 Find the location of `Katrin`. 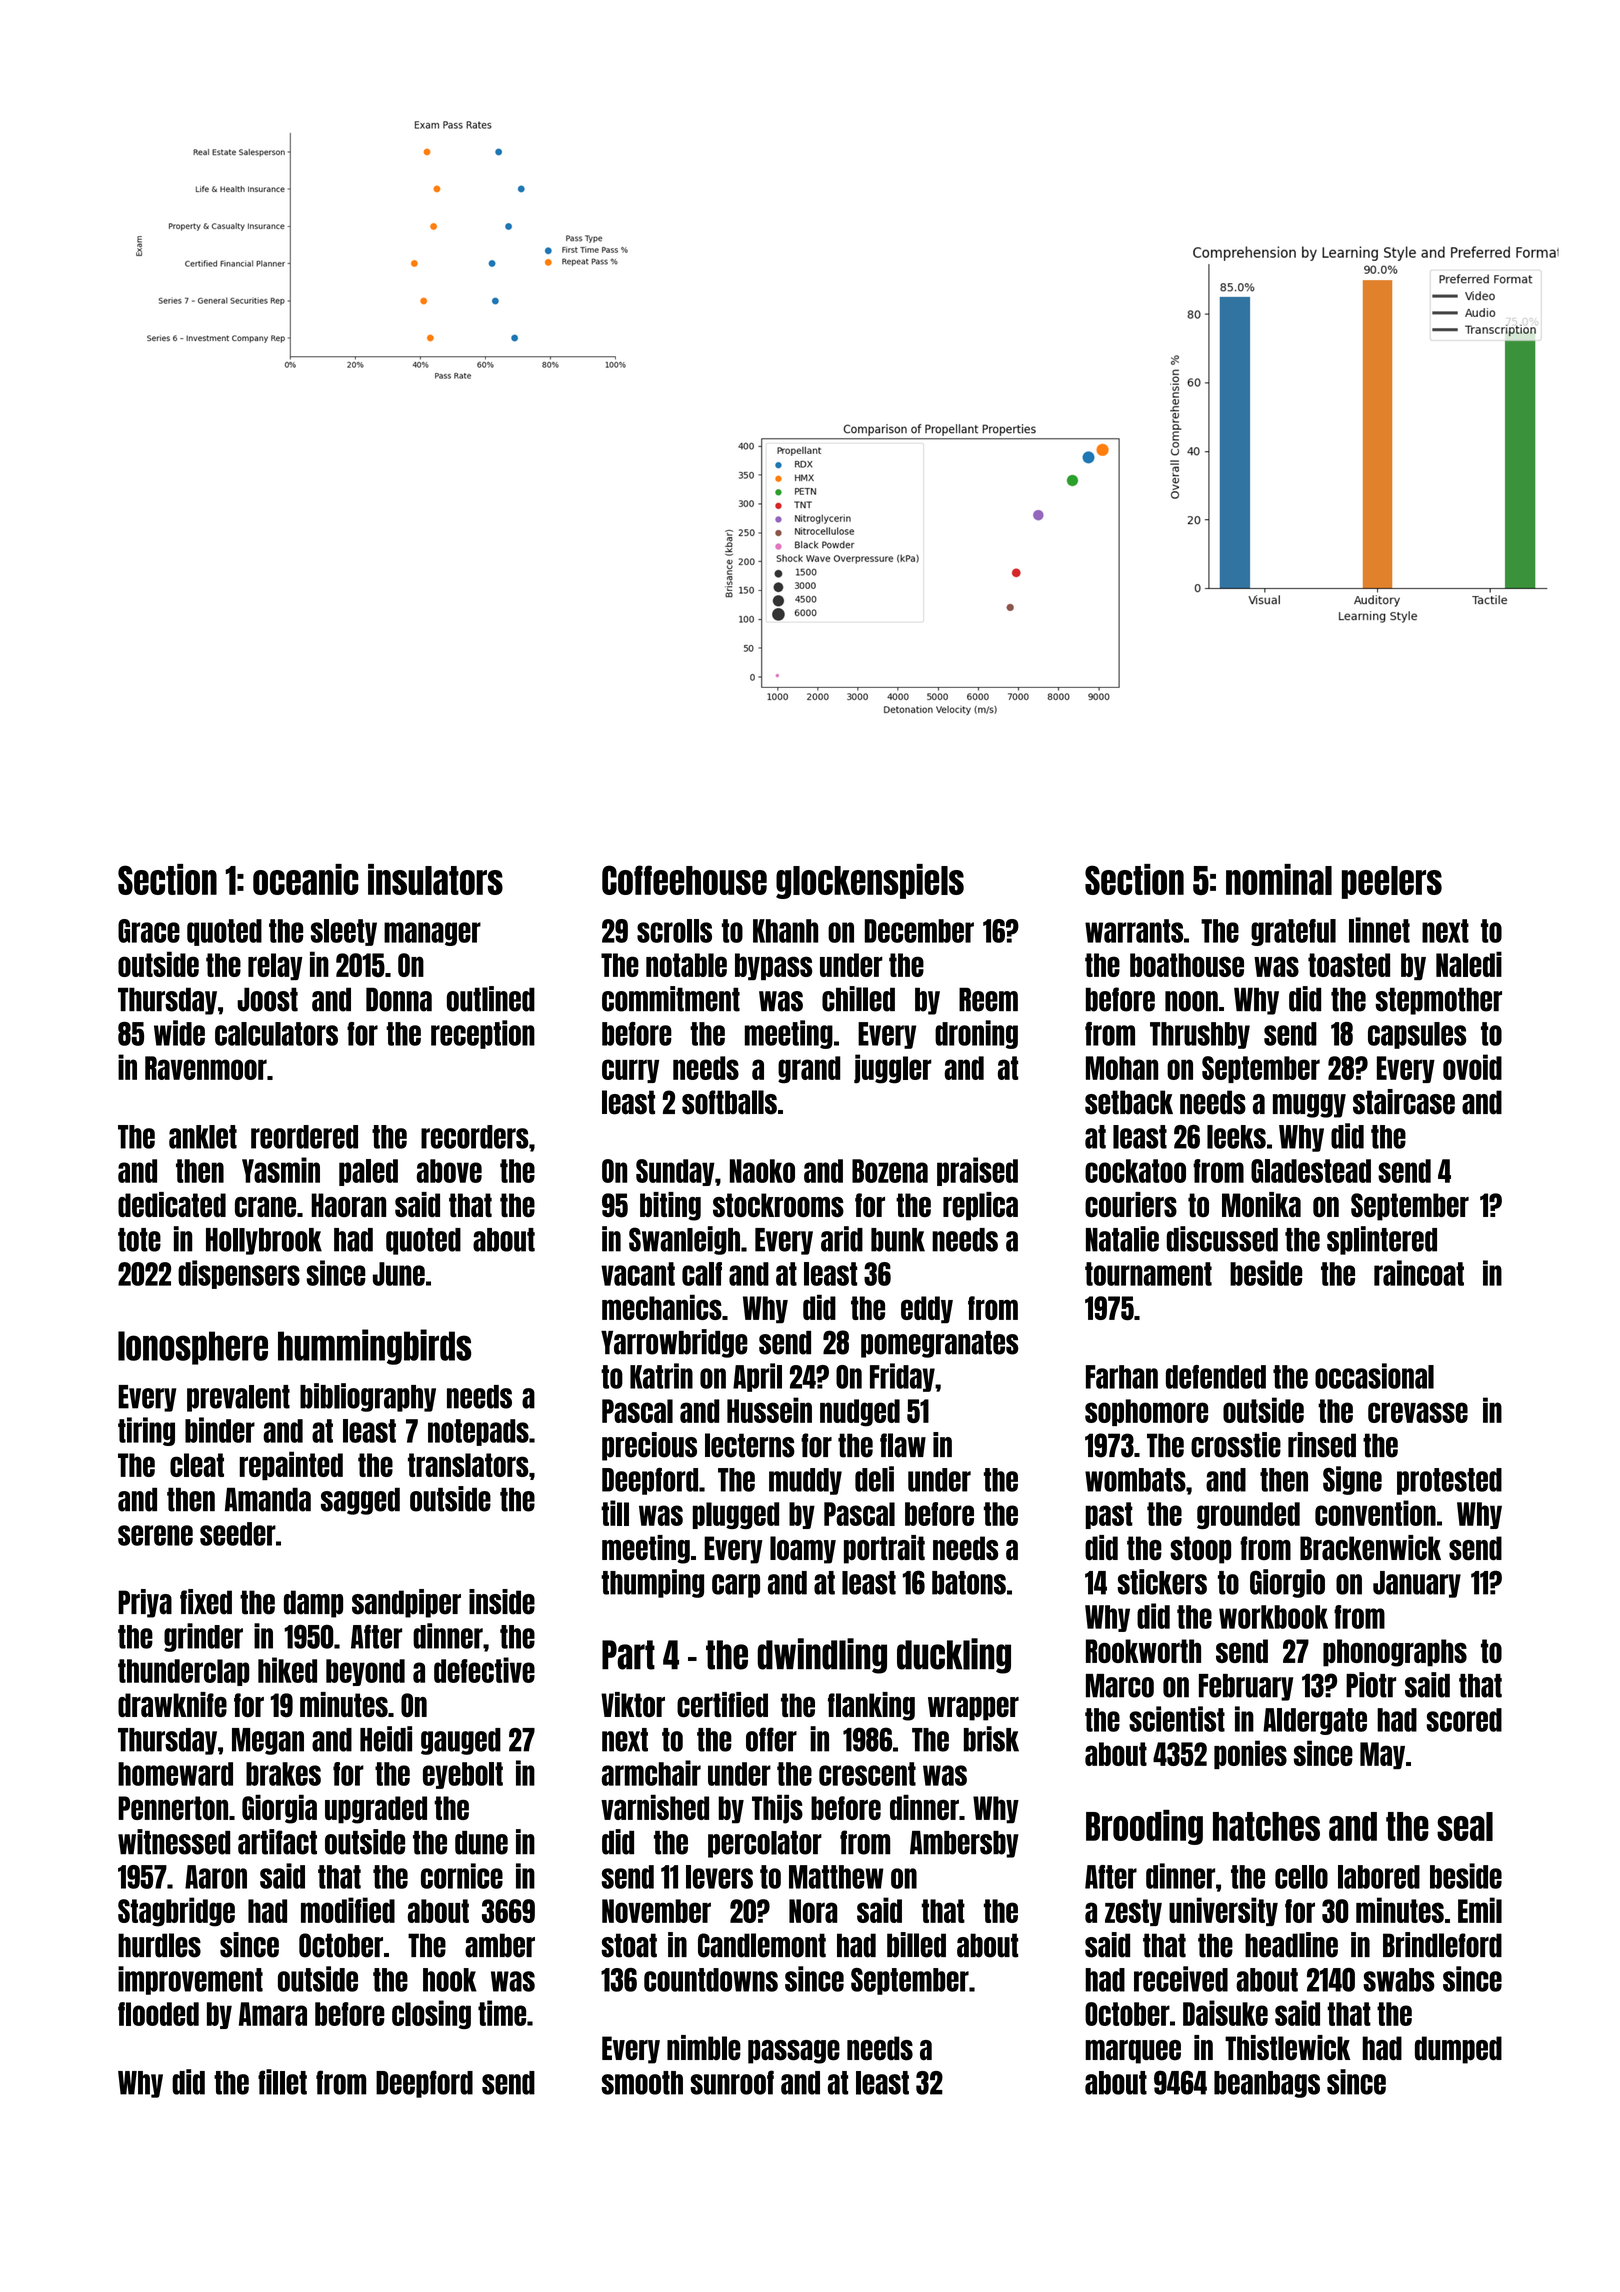

Katrin is located at coordinates (661, 1376).
